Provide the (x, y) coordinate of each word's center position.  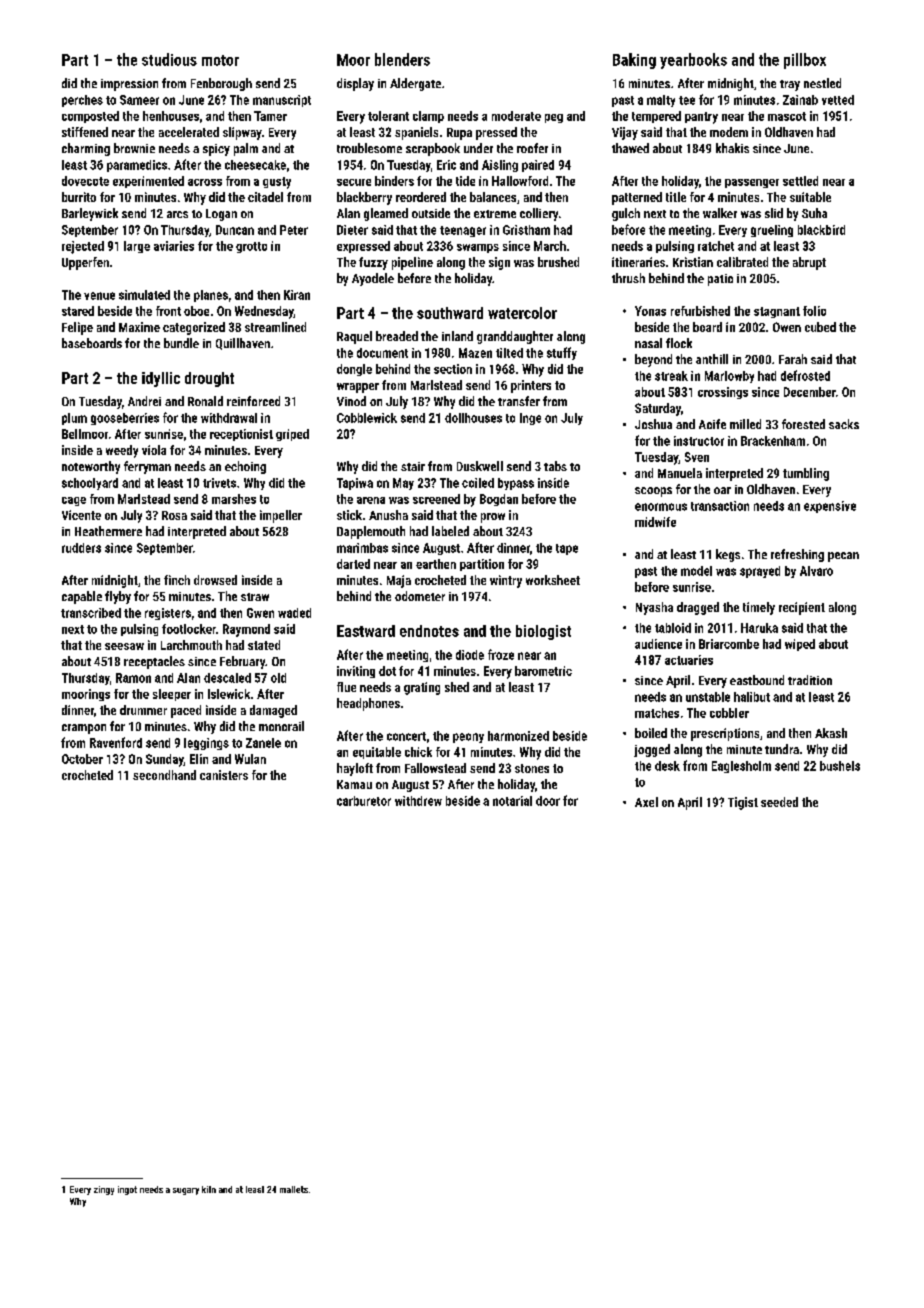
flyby (118, 597)
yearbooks (693, 61)
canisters (224, 775)
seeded (779, 802)
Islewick (229, 694)
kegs (728, 555)
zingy (104, 1190)
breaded (397, 336)
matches (657, 713)
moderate (516, 116)
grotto (251, 247)
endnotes (429, 631)
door (548, 801)
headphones (368, 704)
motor (220, 60)
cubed (820, 327)
